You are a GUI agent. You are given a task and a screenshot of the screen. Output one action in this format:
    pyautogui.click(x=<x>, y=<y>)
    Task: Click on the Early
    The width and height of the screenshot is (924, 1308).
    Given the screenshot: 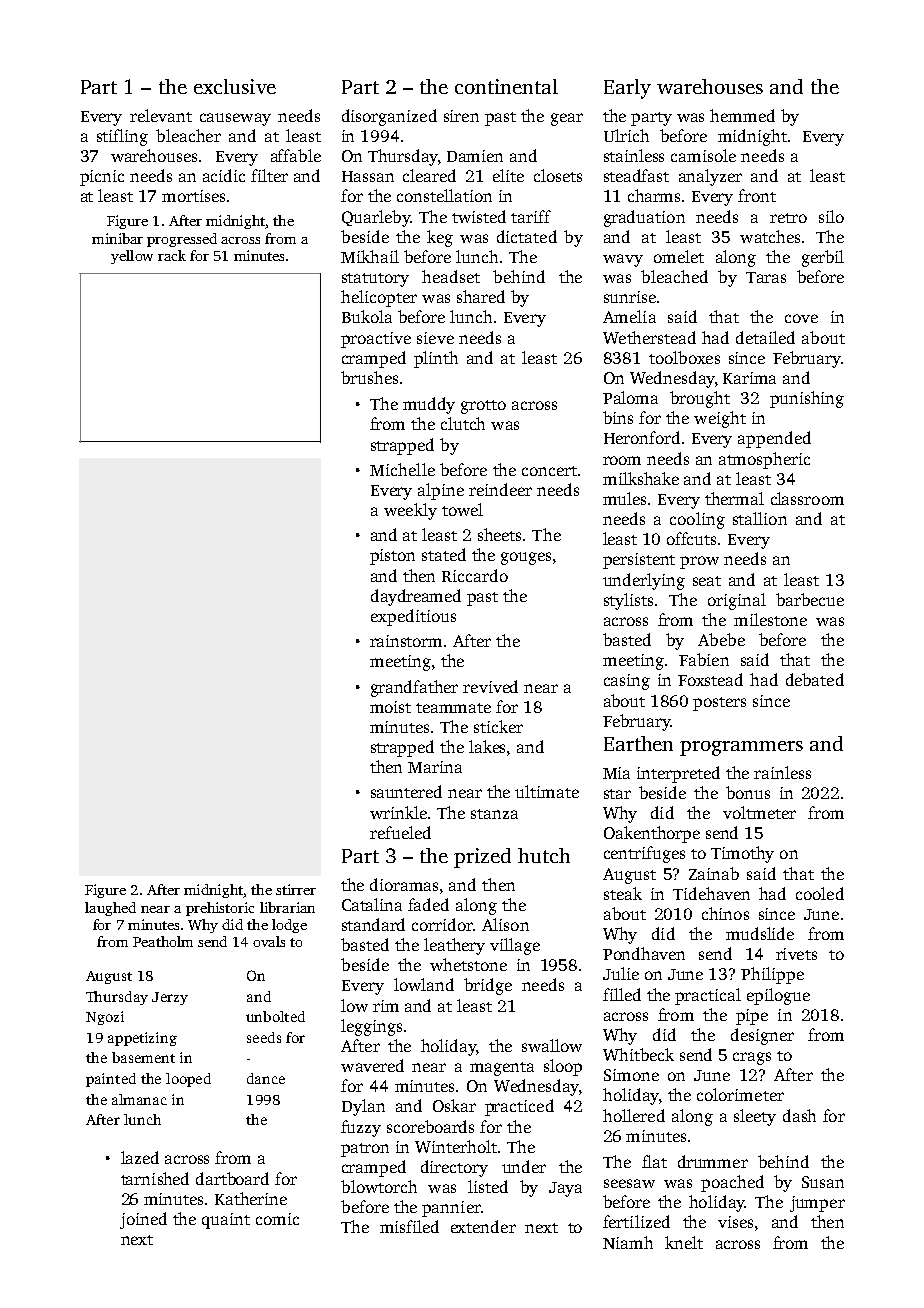 What is the action you would take?
    pyautogui.click(x=627, y=89)
